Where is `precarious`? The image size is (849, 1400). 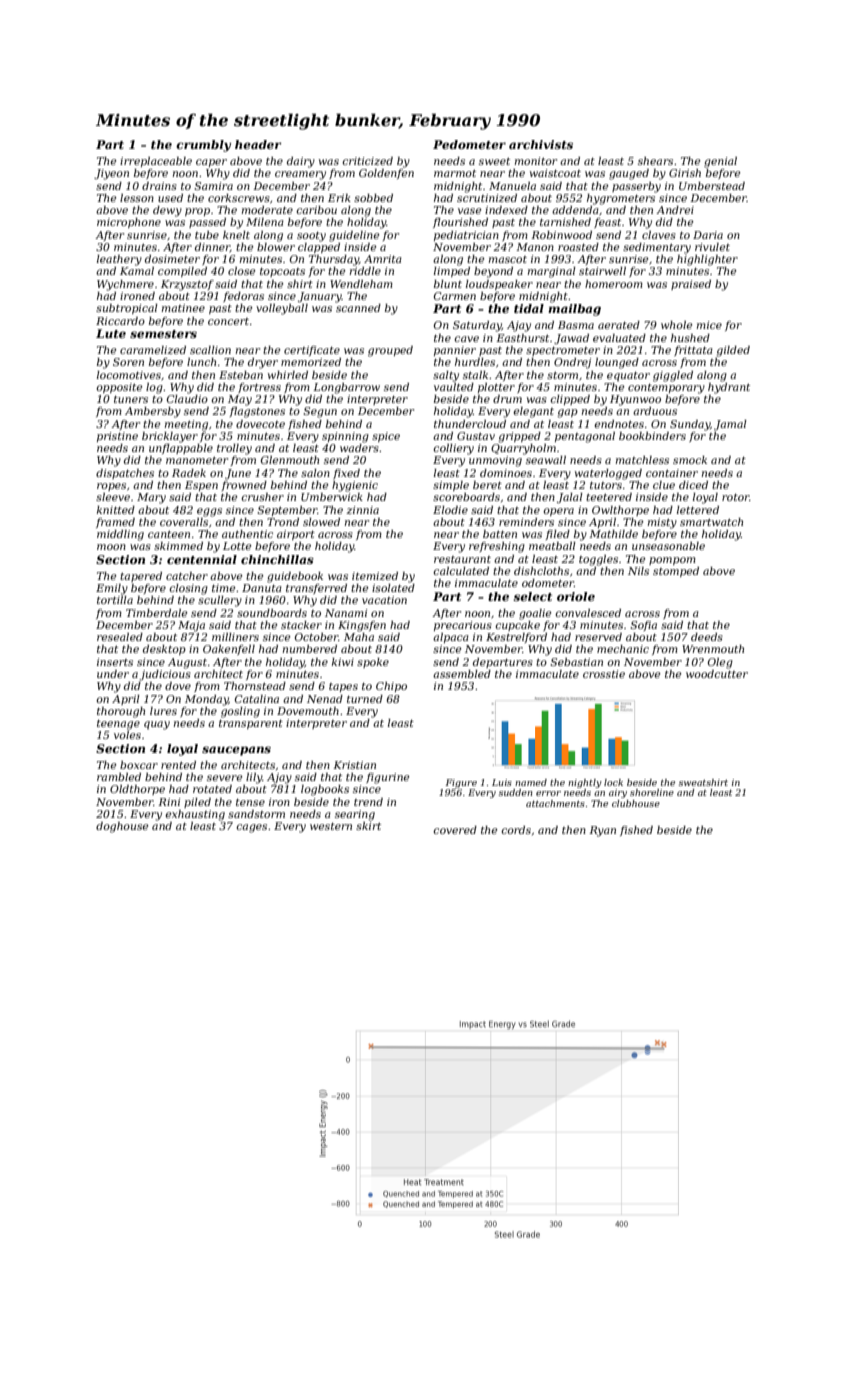 precarious is located at coordinates (463, 626).
